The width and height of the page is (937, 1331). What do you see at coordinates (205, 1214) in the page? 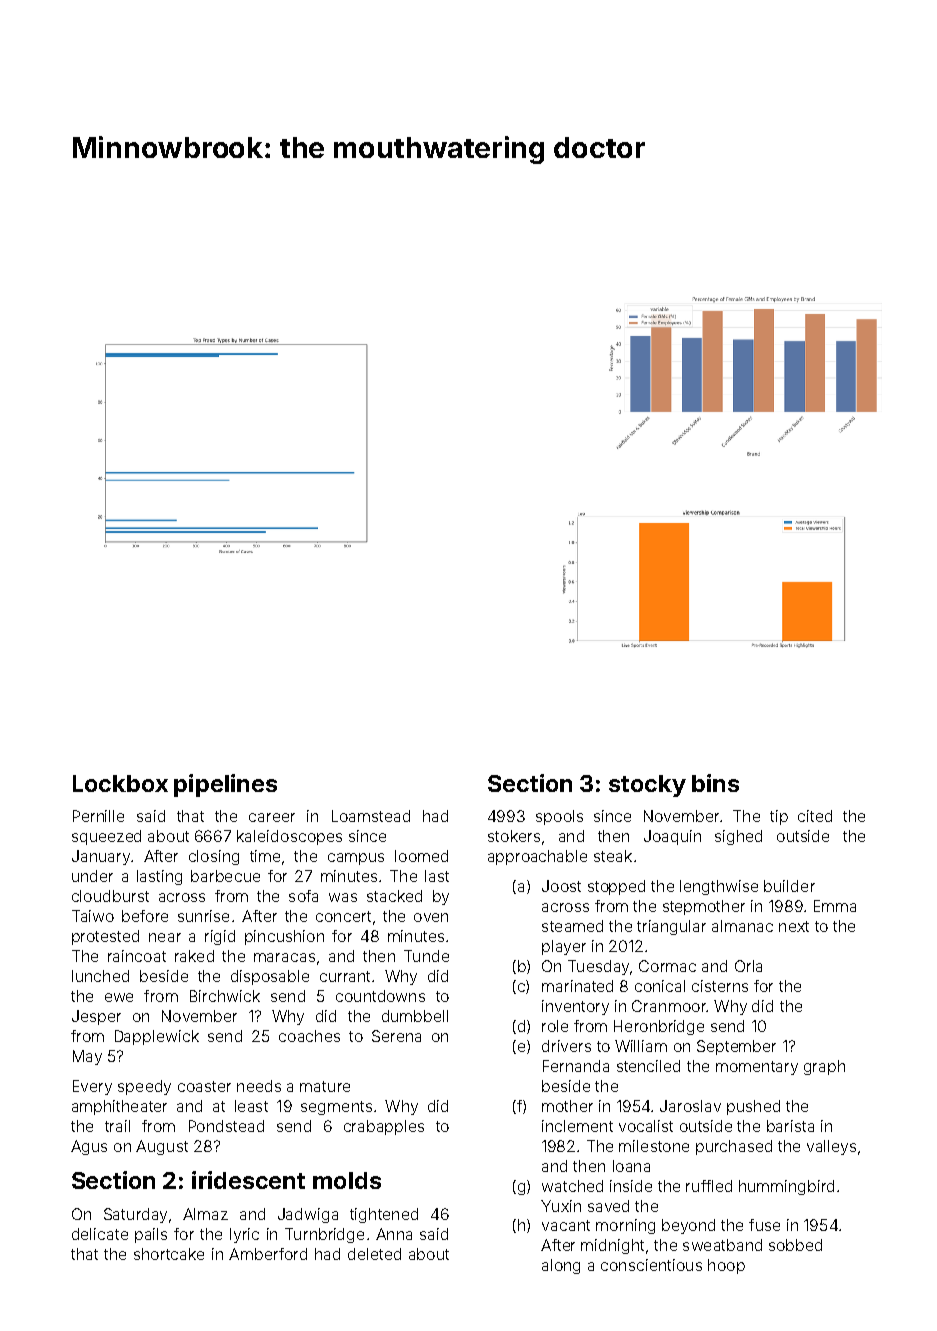
I see `Almaz` at bounding box center [205, 1214].
